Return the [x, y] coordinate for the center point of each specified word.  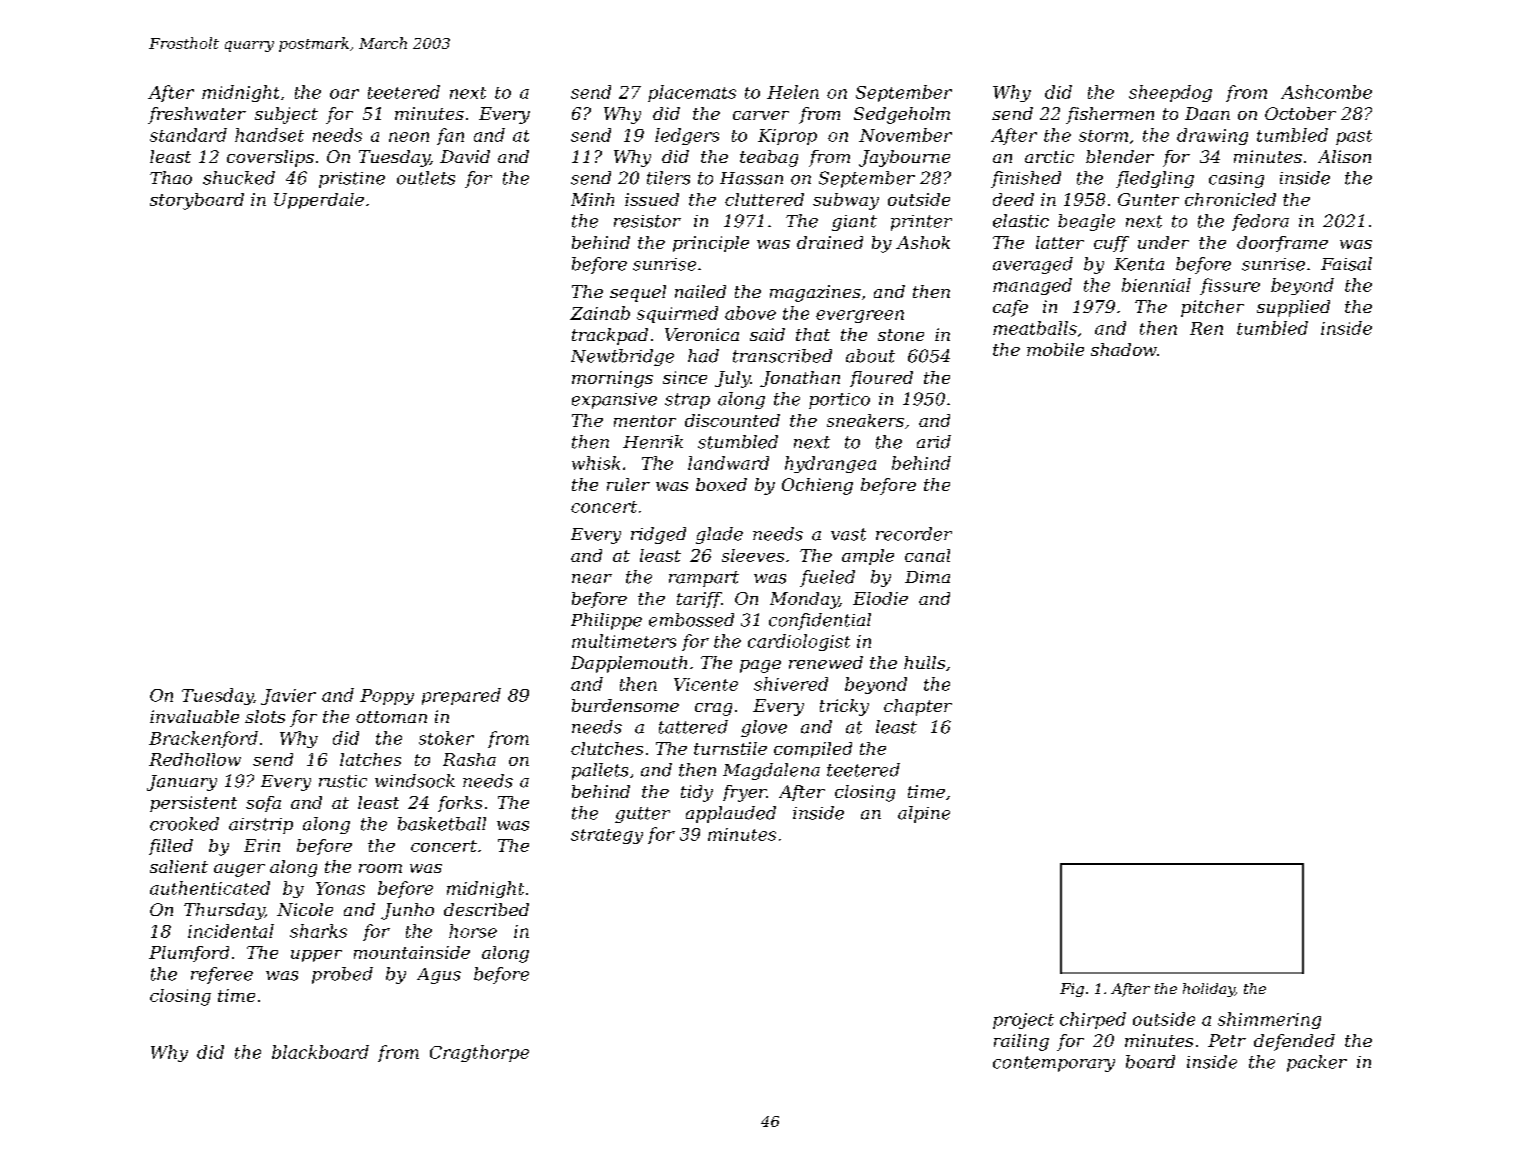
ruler [628, 484]
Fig [1072, 990]
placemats [692, 93]
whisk [596, 463]
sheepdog [1170, 93]
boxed [721, 484]
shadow [1124, 349]
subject [286, 115]
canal [927, 555]
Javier [288, 697]
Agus [439, 976]
